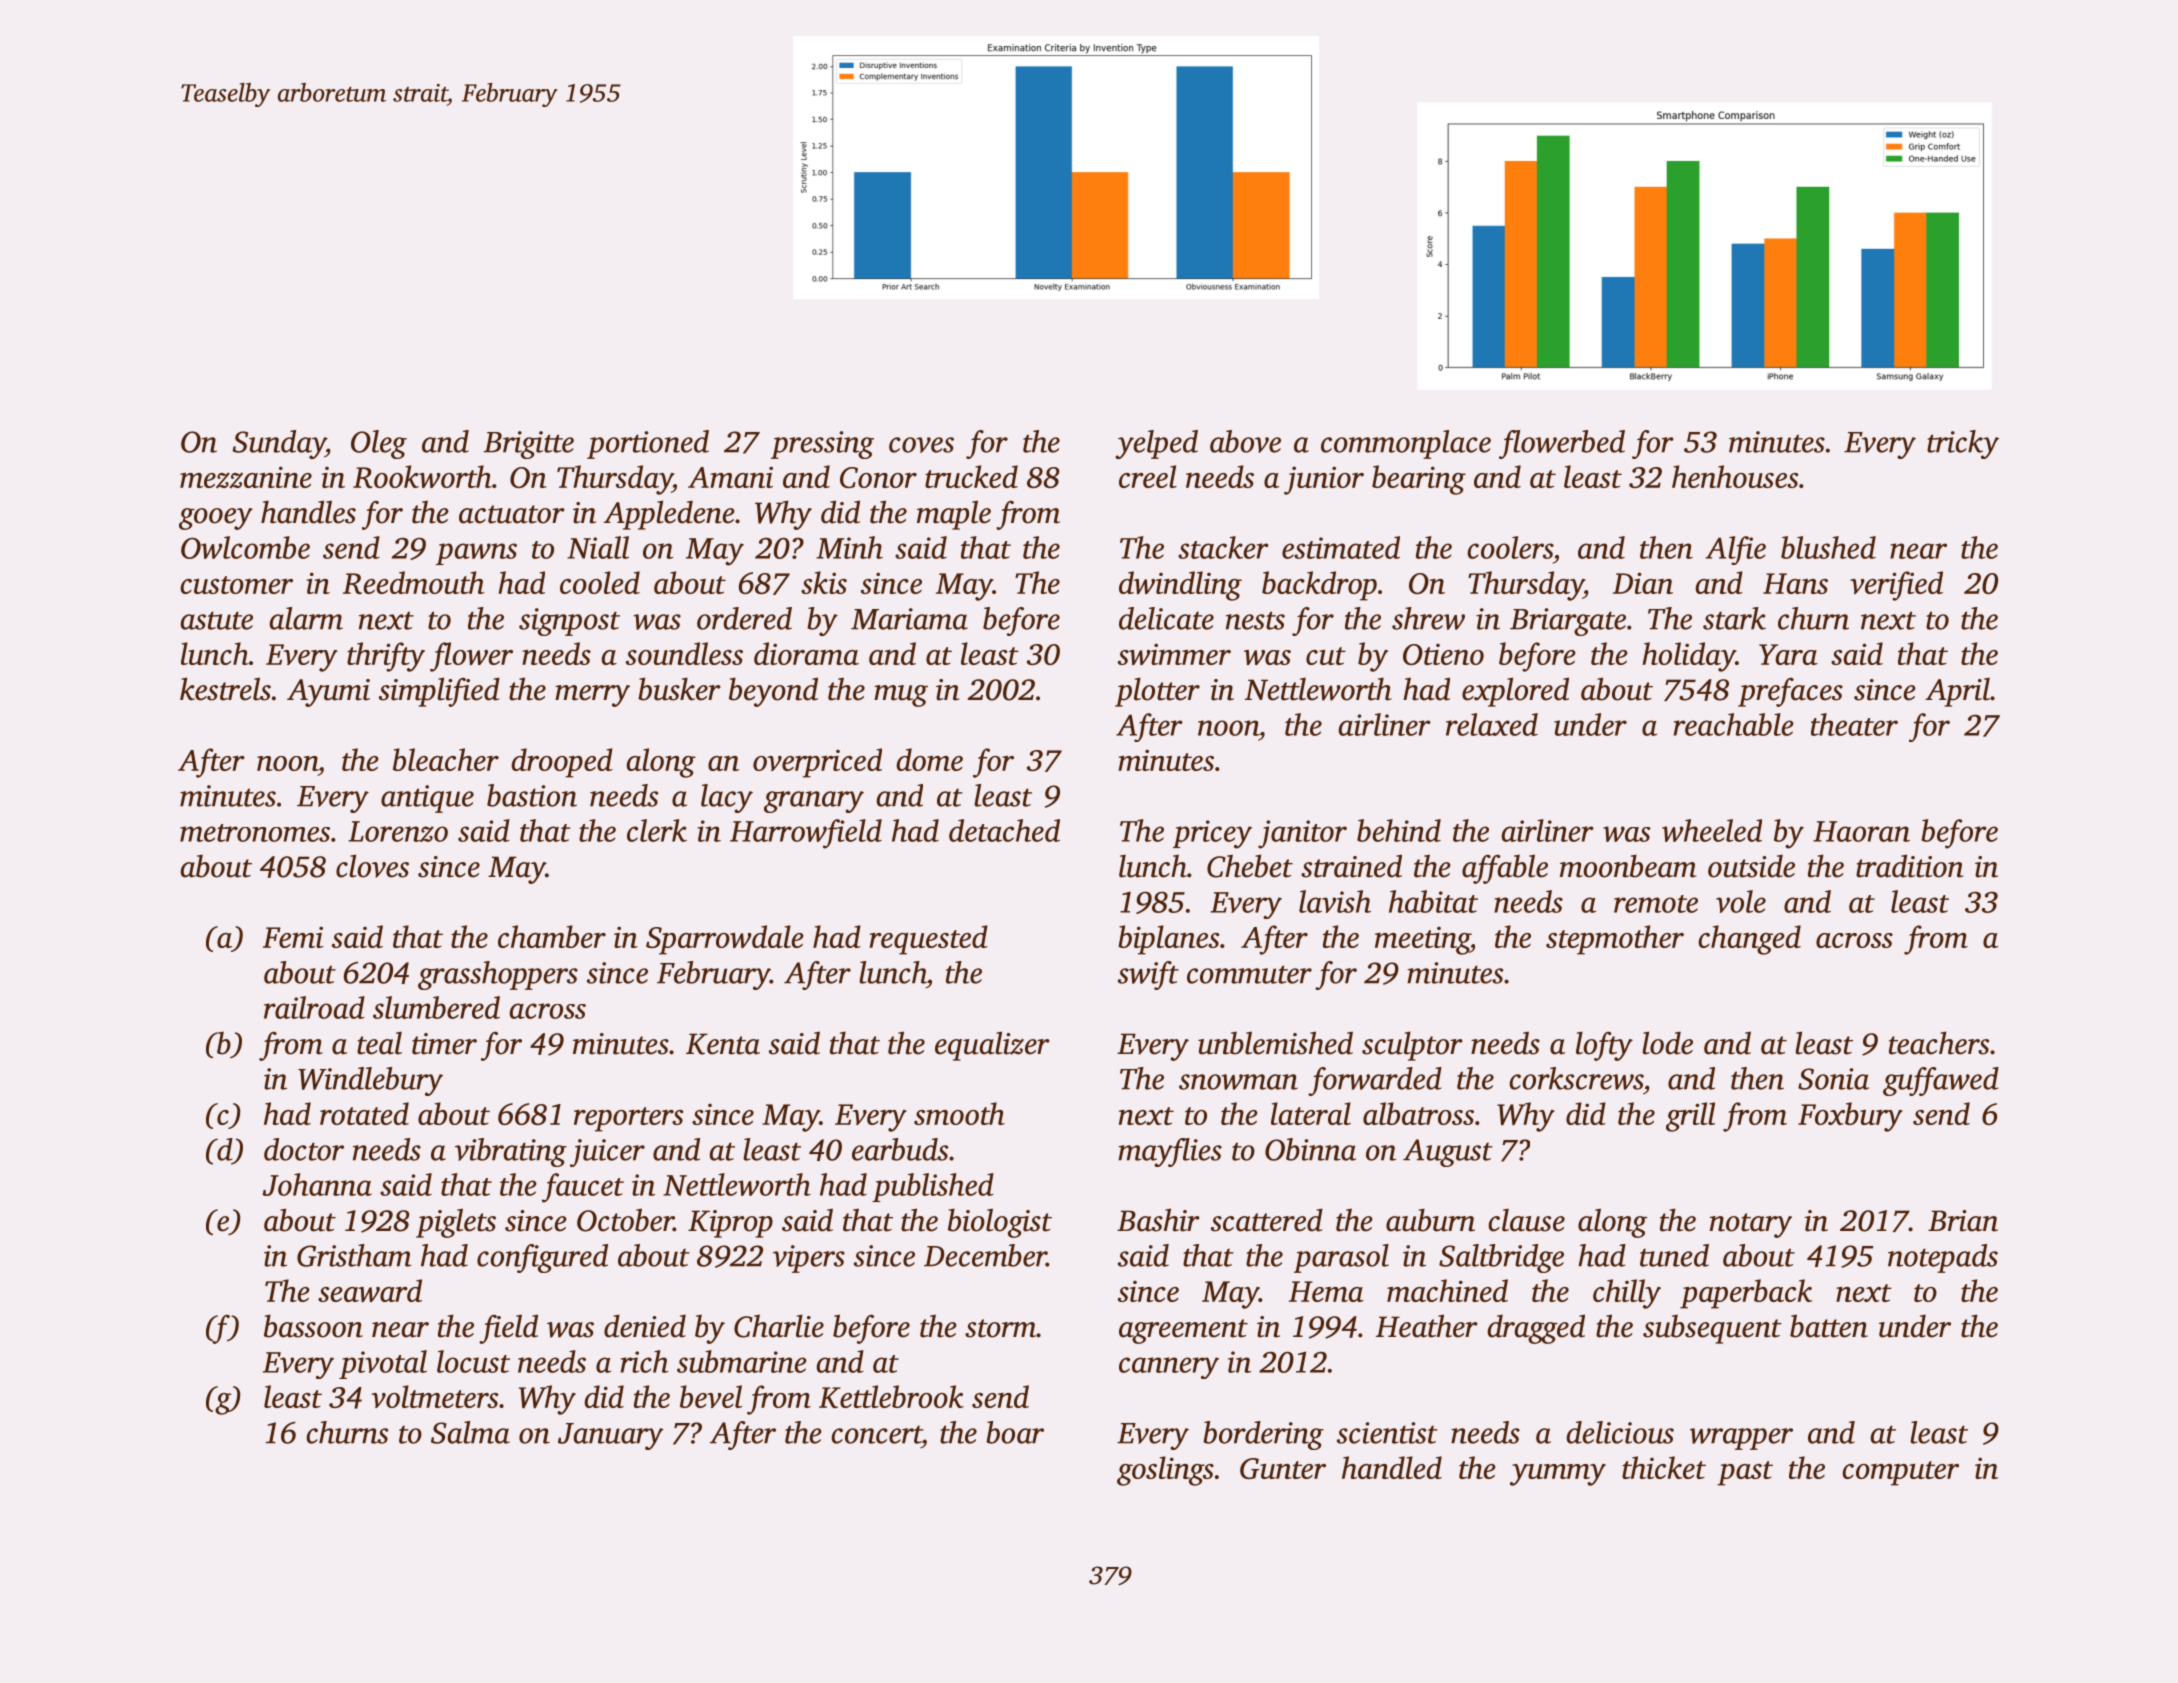 This document has width=2178, height=1683. Describe the element at coordinates (354, 1255) in the document. I see `Gristham` at that location.
